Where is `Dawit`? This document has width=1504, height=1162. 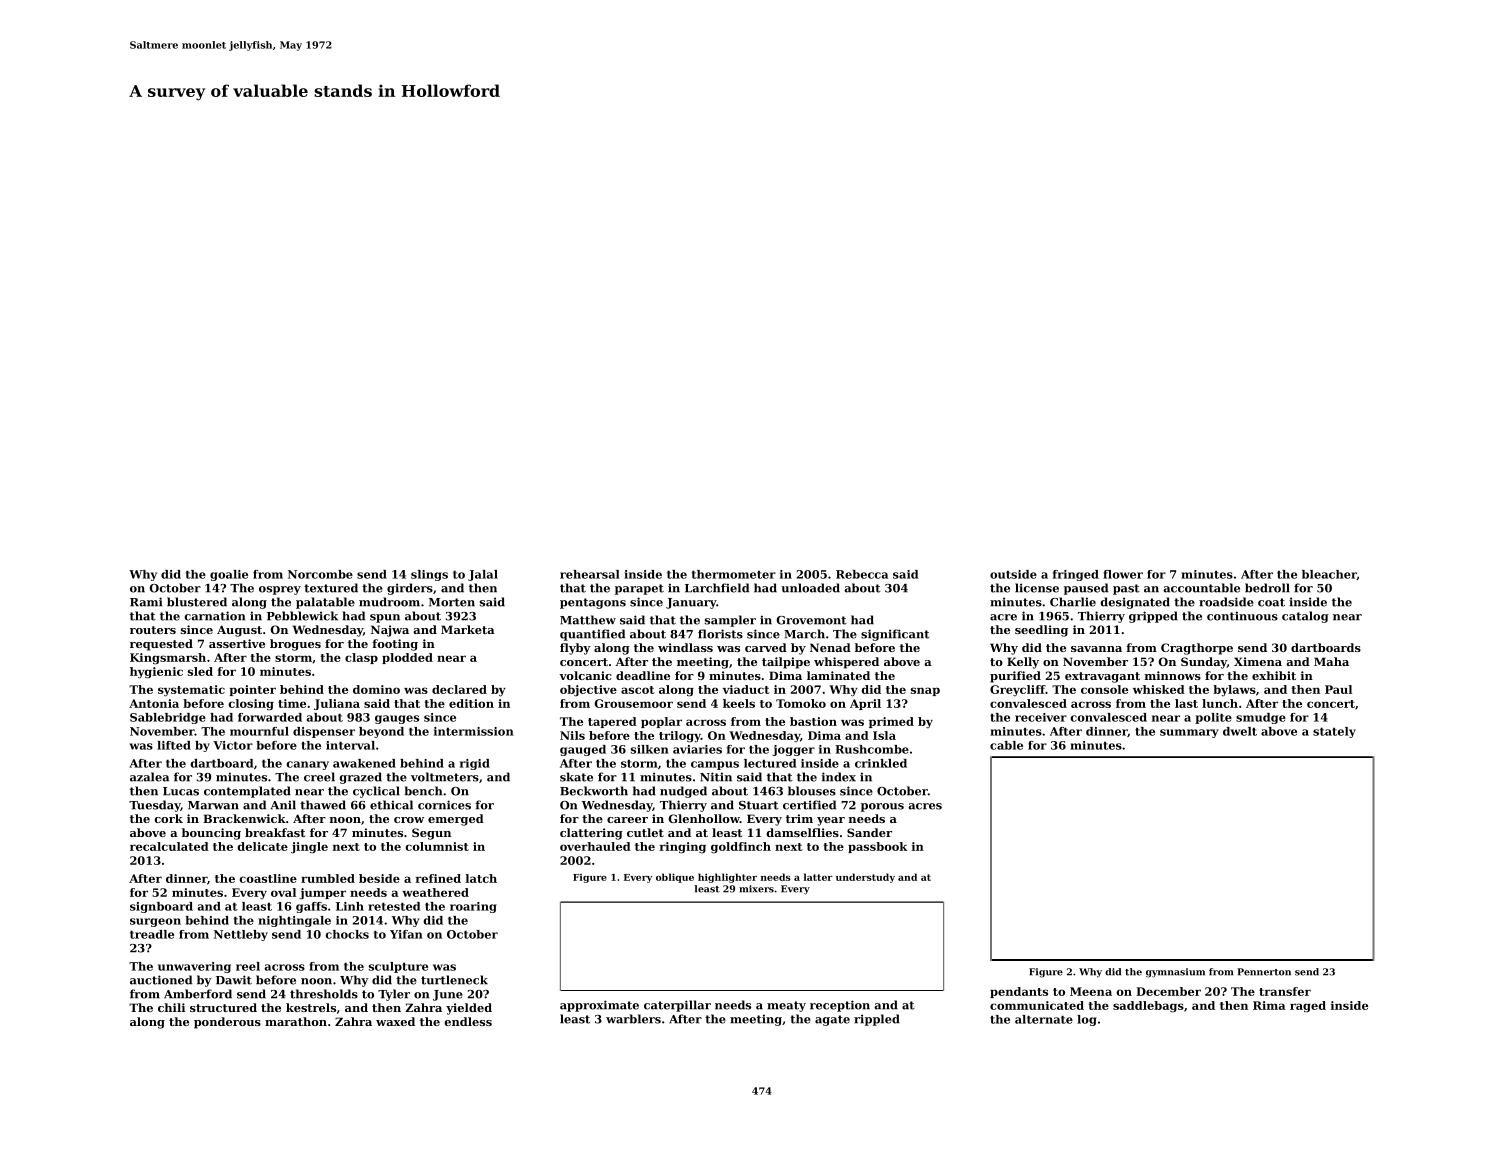
Dawit is located at coordinates (234, 980).
